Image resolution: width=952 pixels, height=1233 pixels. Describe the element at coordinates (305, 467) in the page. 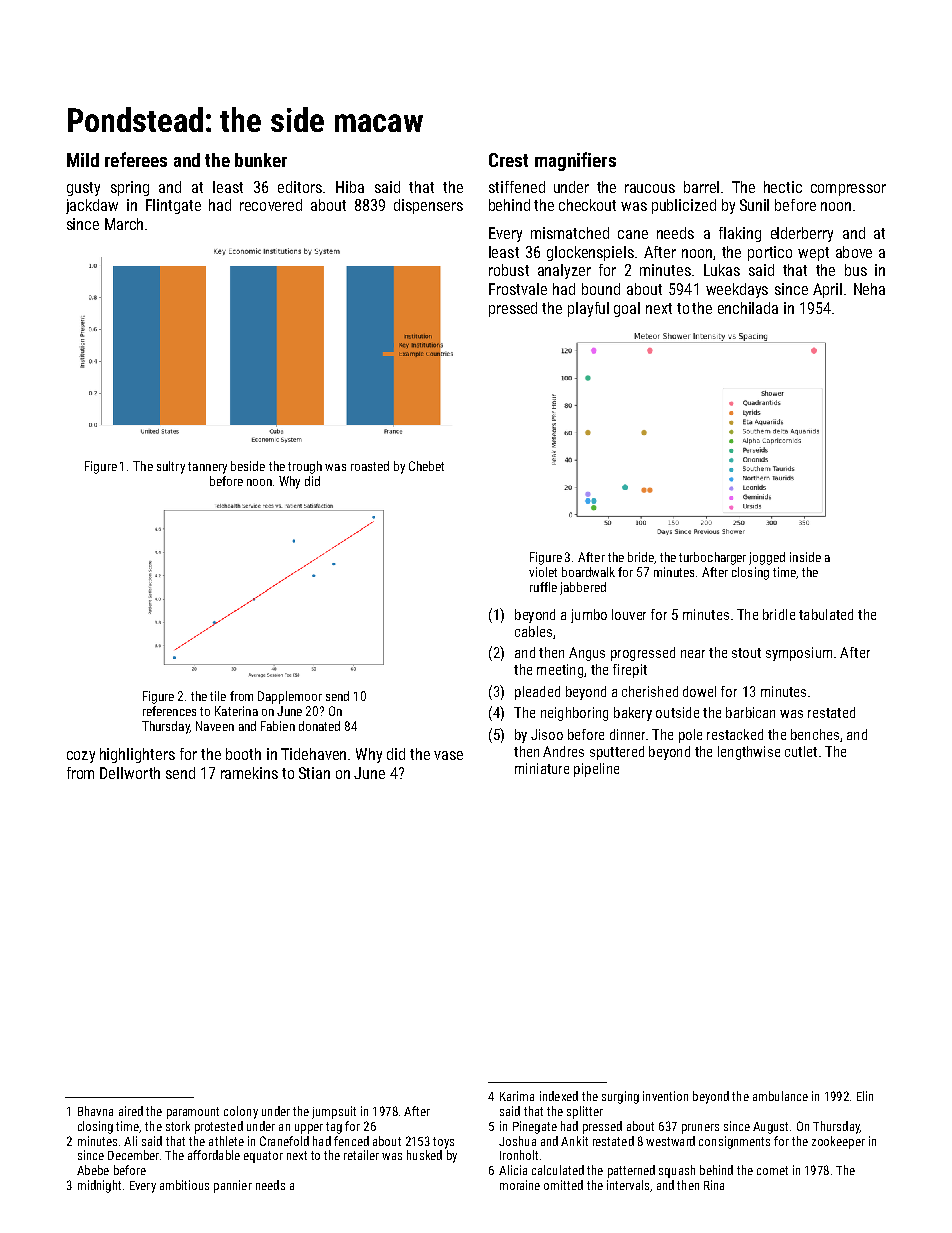

I see `trough` at that location.
